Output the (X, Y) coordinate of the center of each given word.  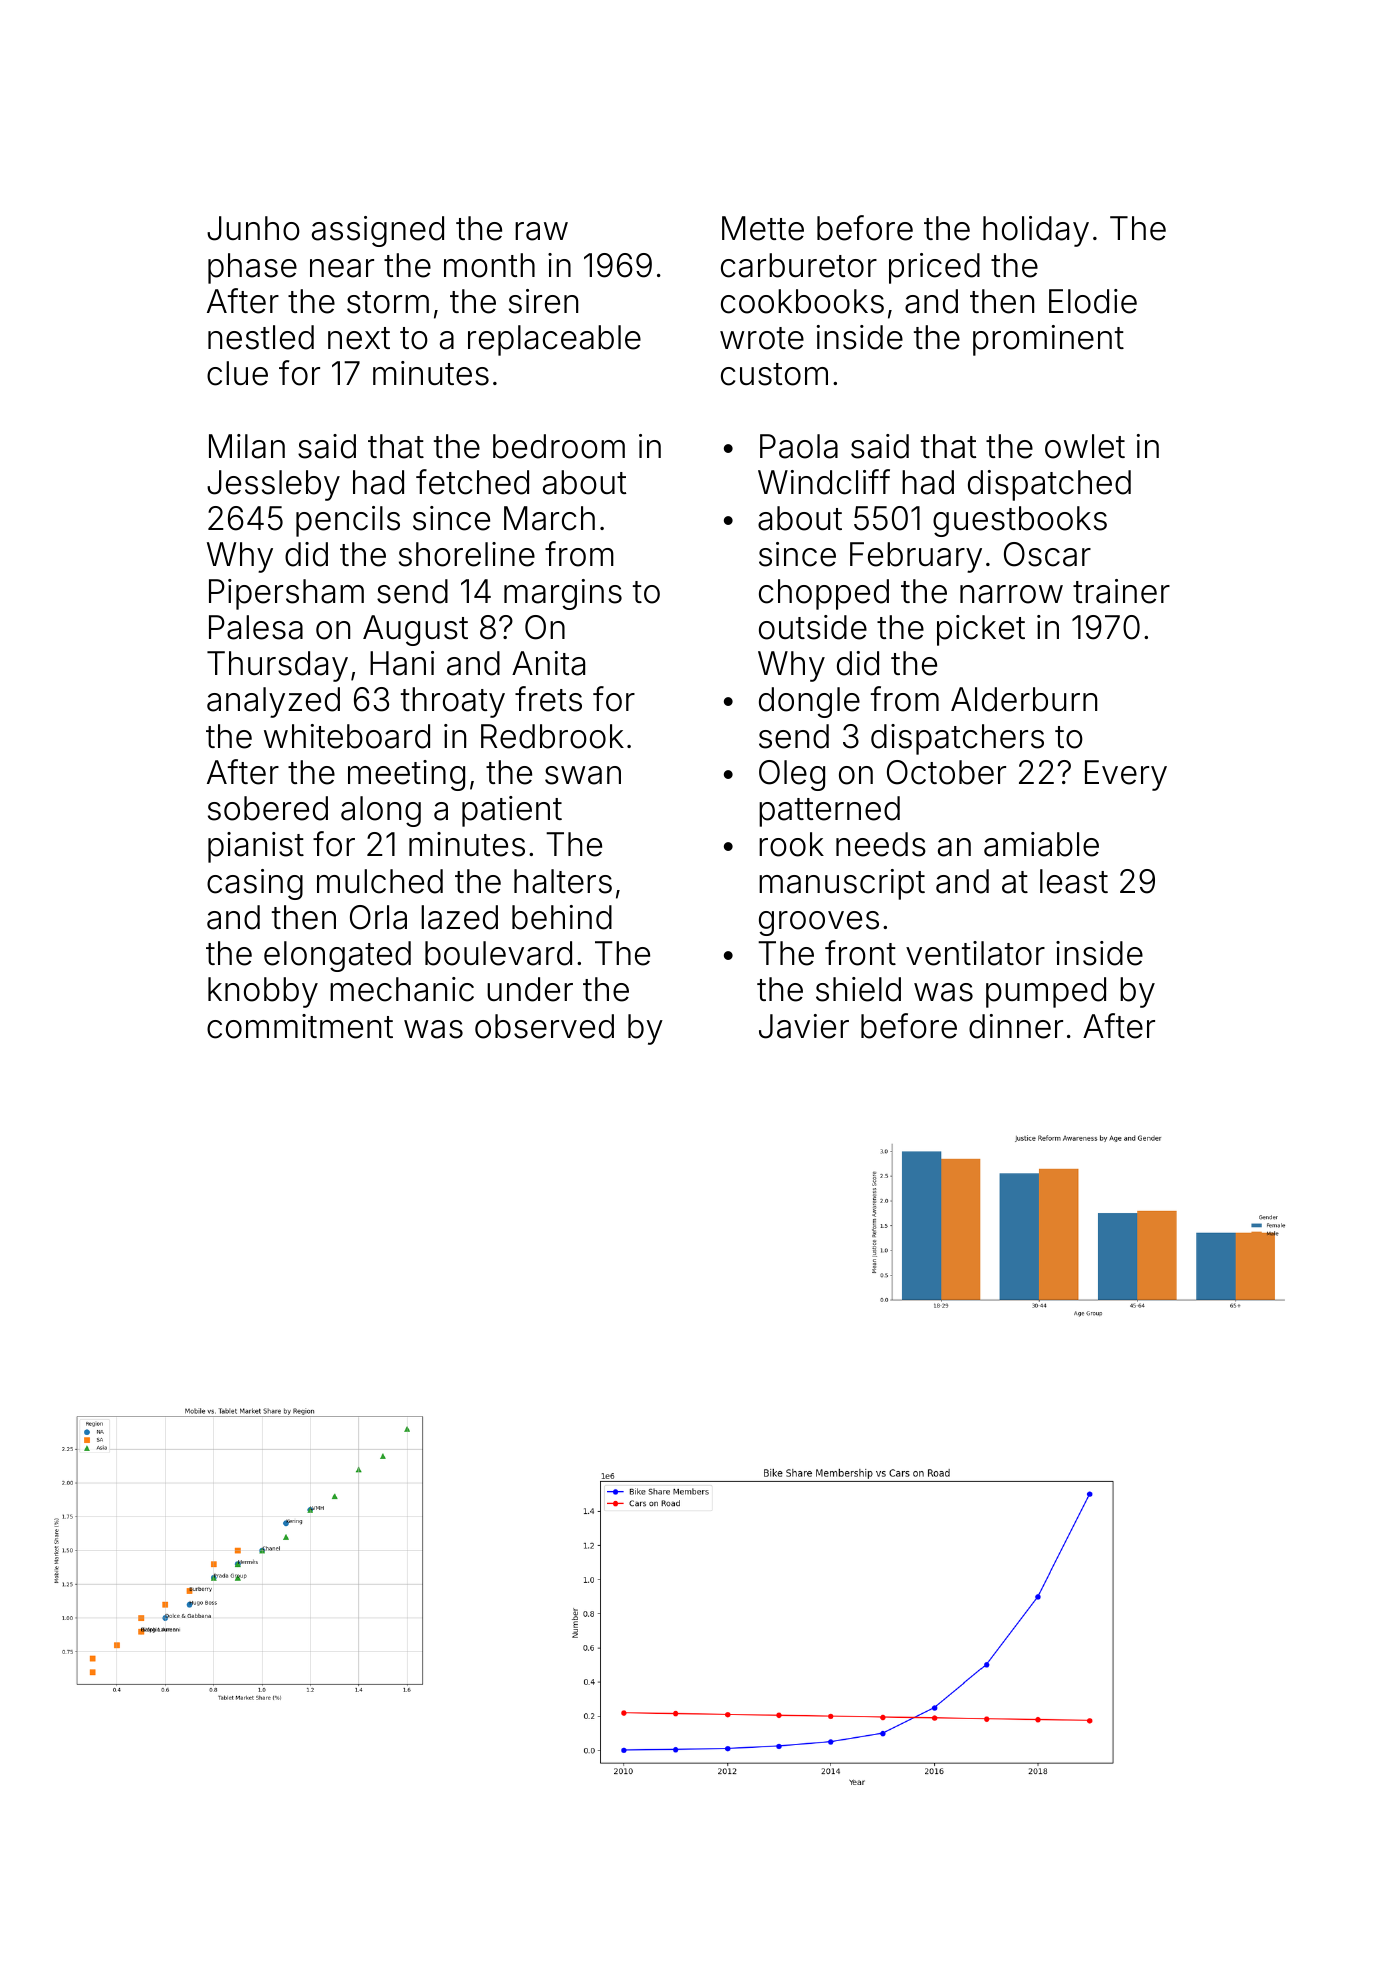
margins (563, 594)
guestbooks (1020, 521)
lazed (459, 917)
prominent (1048, 340)
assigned (378, 231)
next (359, 338)
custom (774, 374)
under (530, 989)
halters (563, 881)
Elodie (1093, 301)
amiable (1041, 844)
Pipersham (286, 594)
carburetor (799, 265)
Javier (804, 1026)
